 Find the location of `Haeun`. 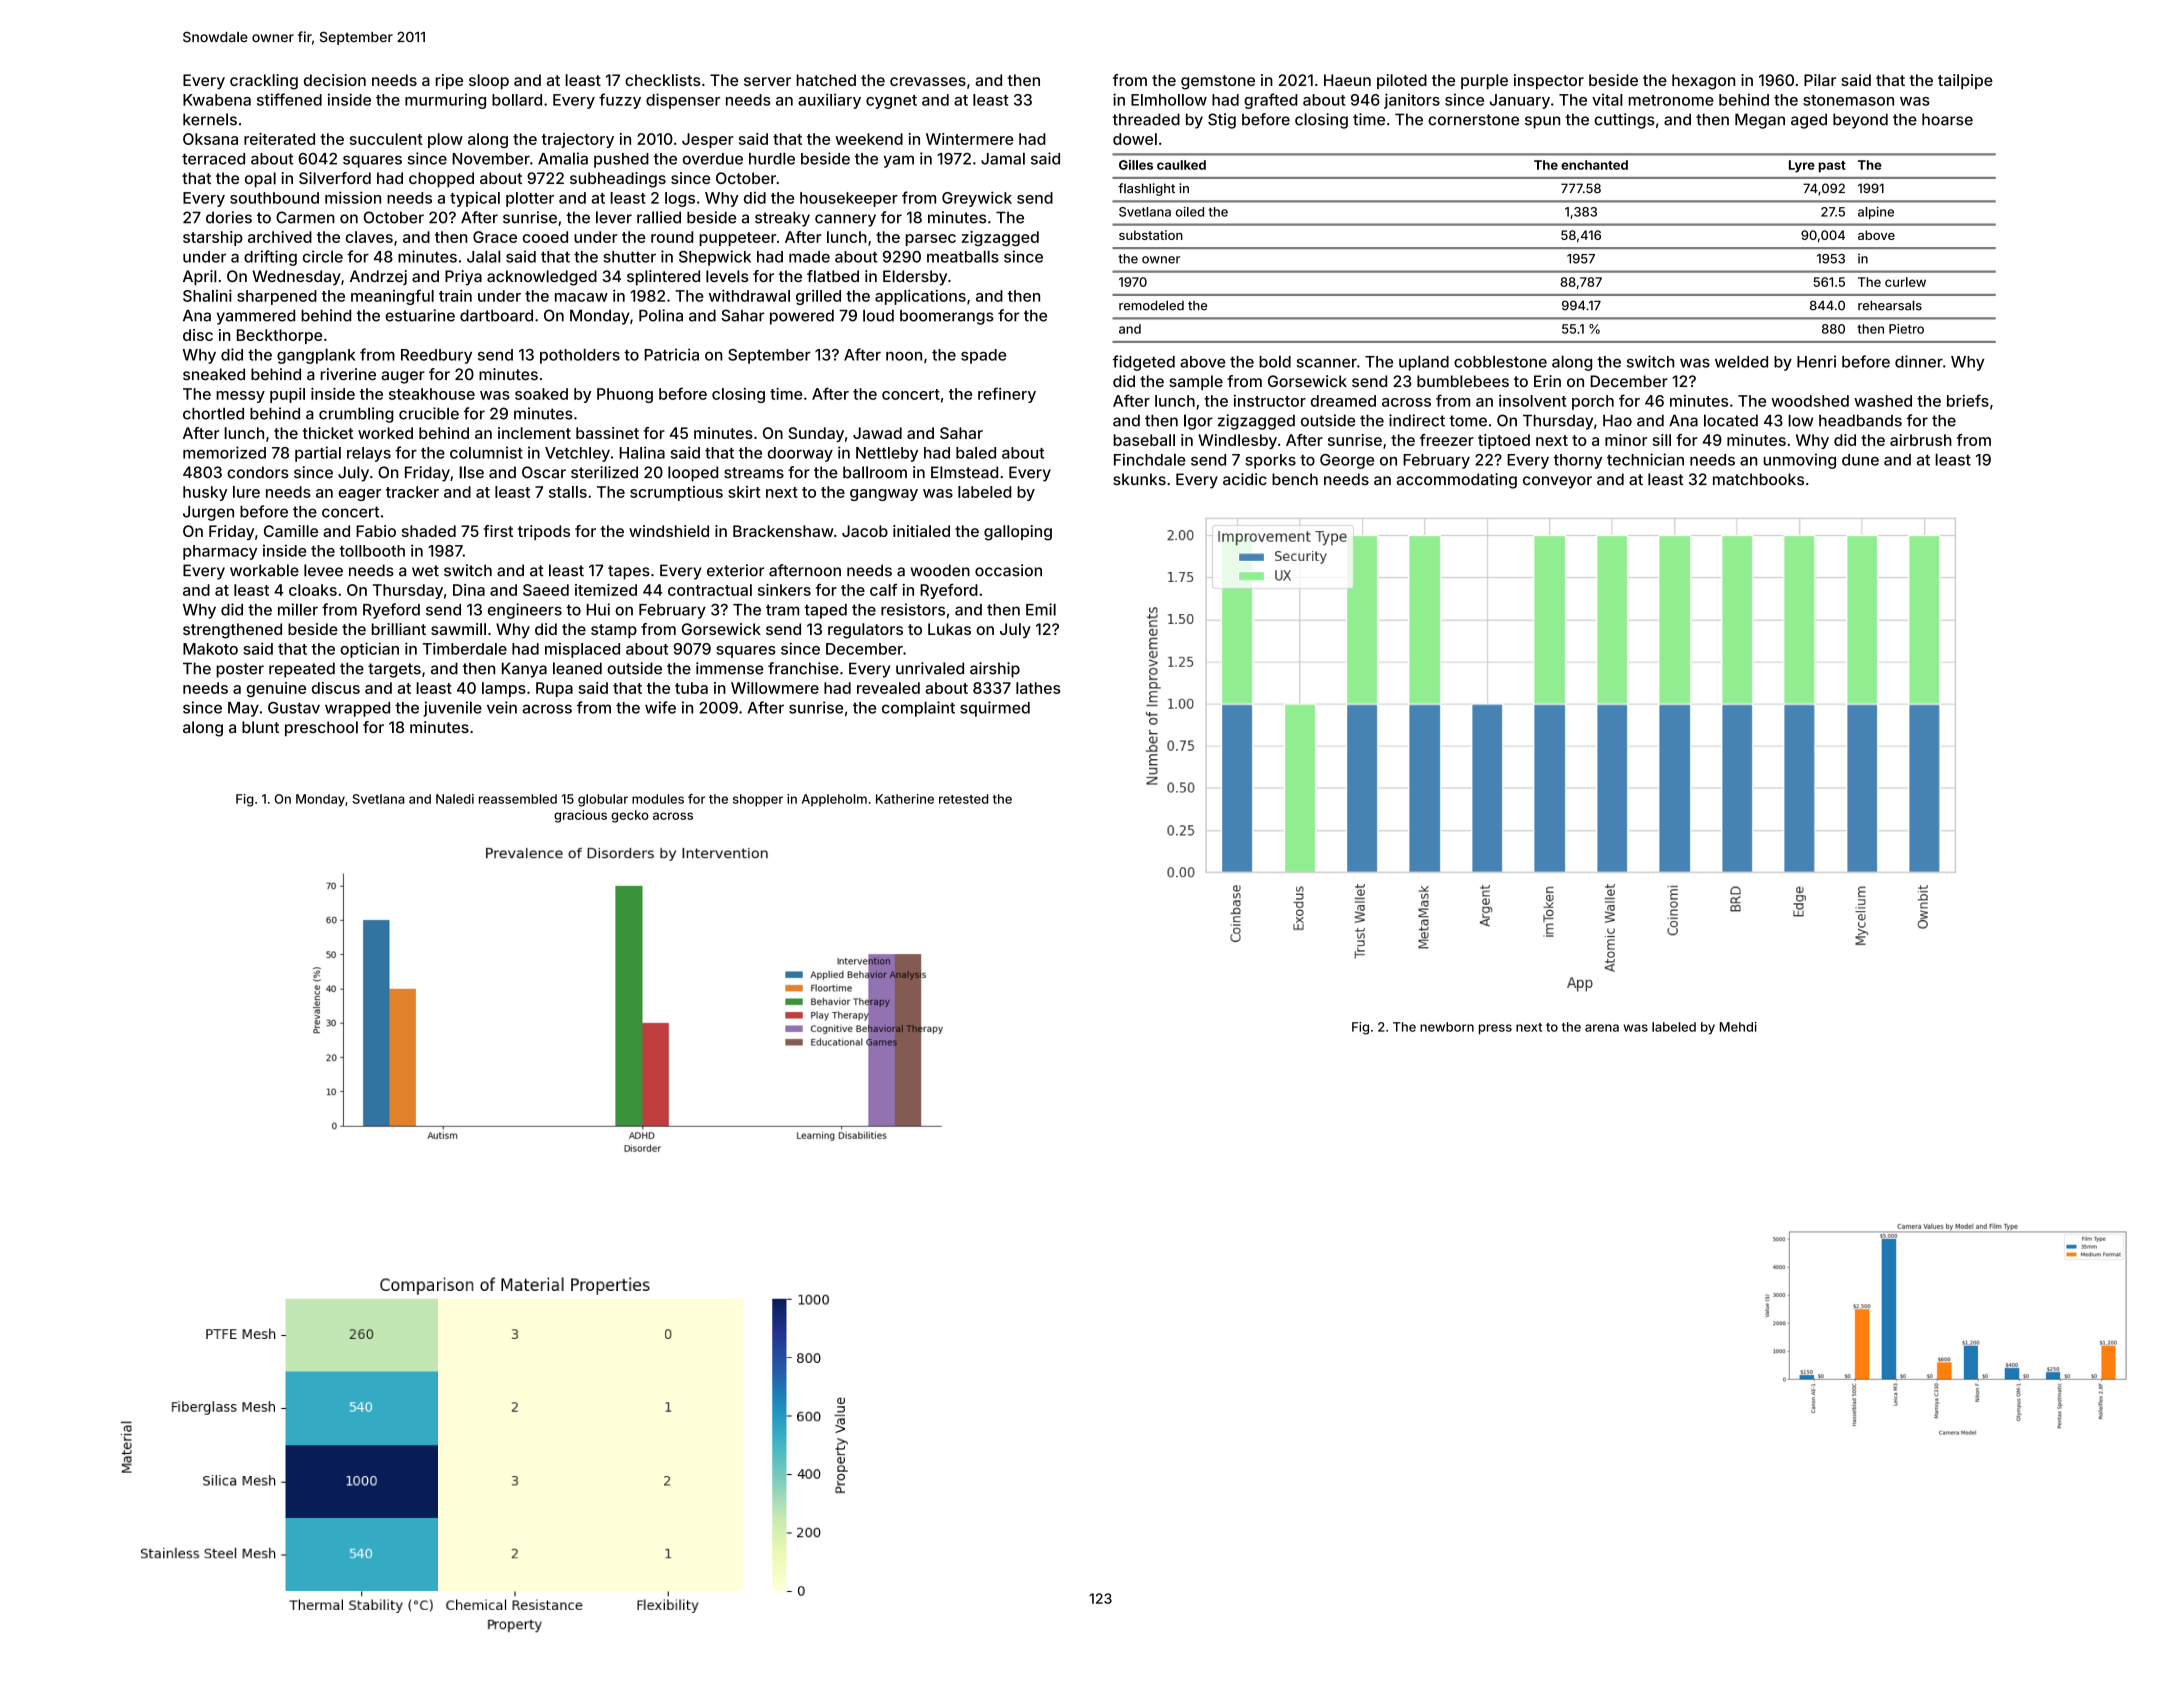

Haeun is located at coordinates (1347, 80).
